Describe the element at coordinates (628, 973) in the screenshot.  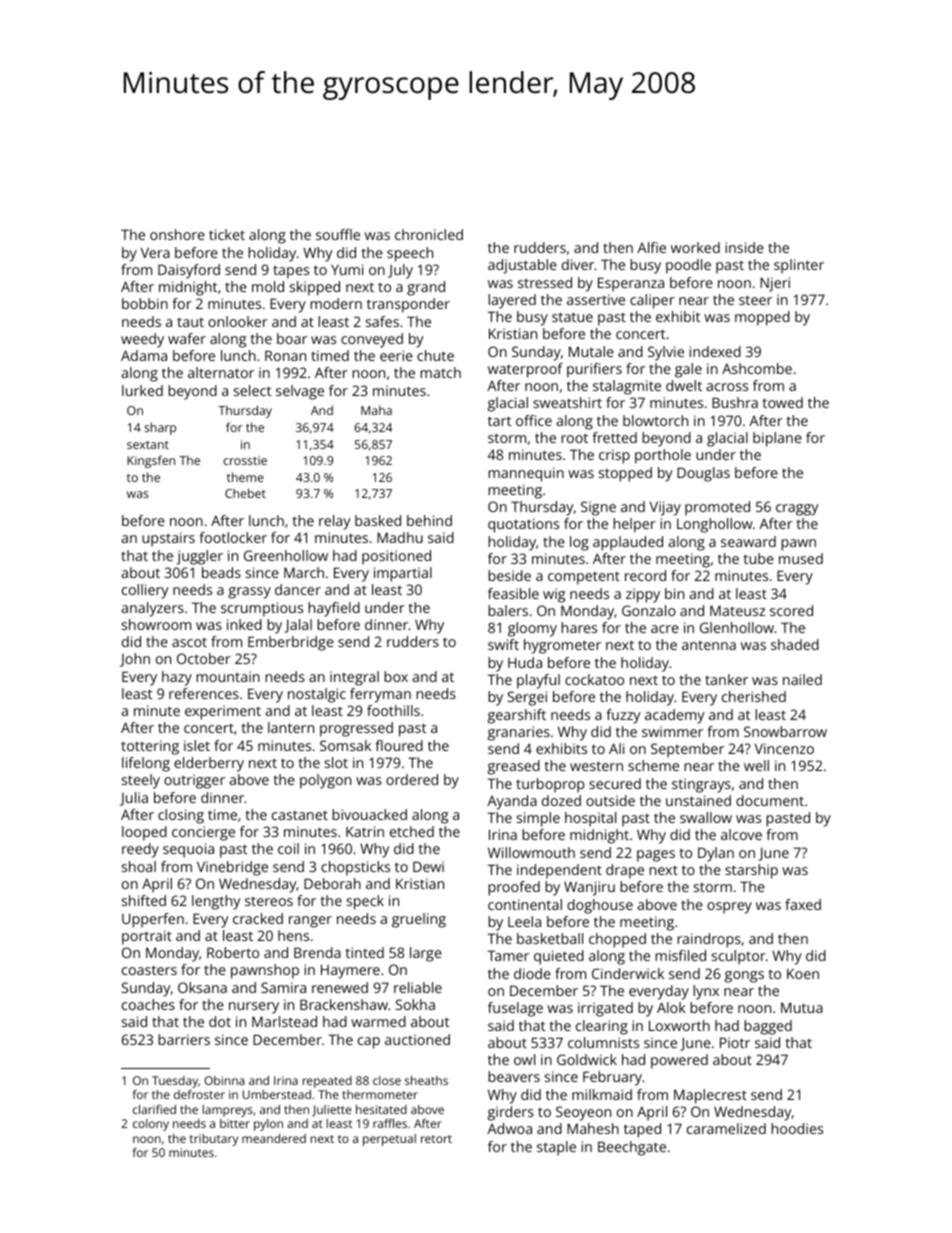
I see `Cinderwick` at that location.
